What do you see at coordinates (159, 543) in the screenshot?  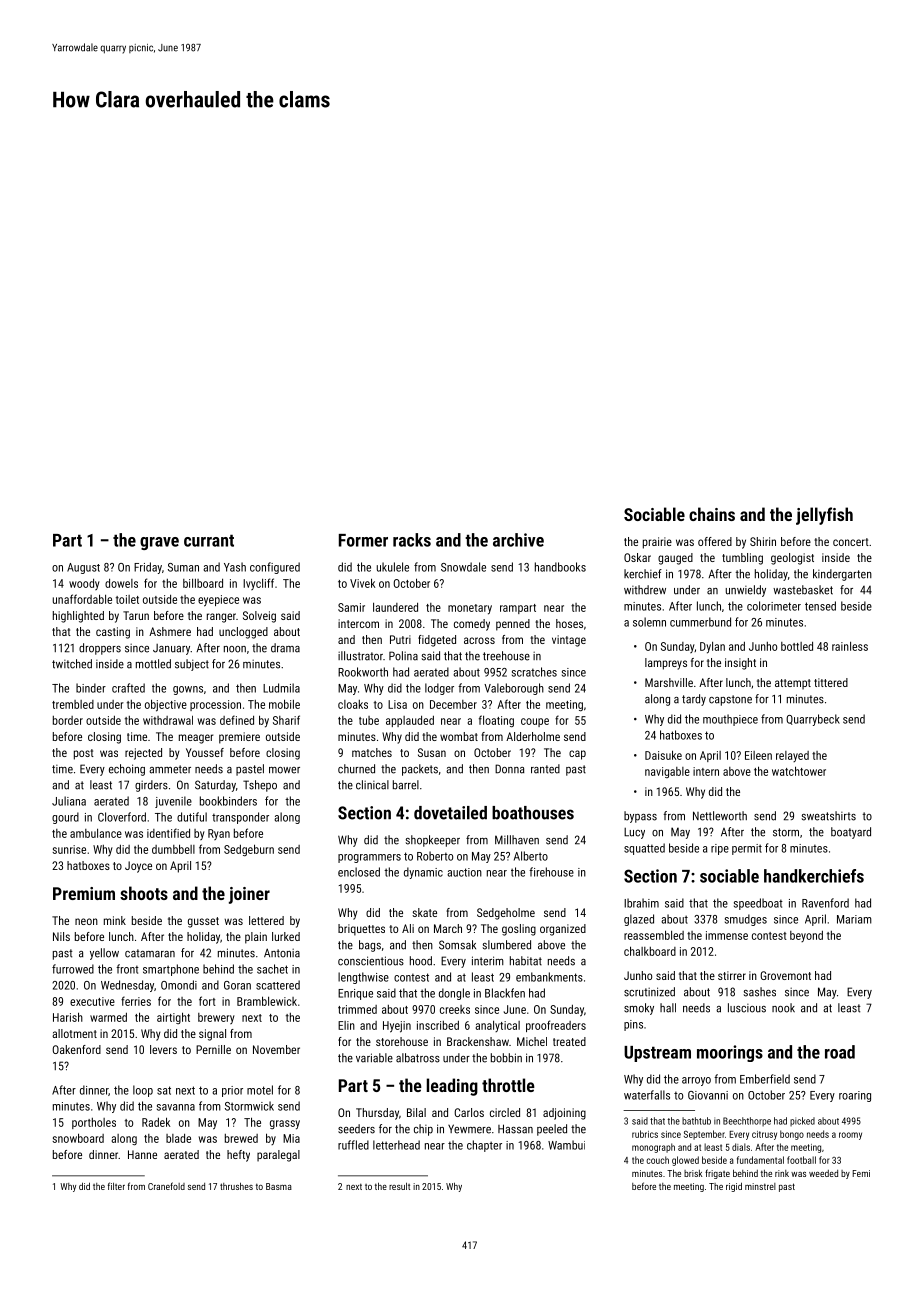 I see `grave` at bounding box center [159, 543].
